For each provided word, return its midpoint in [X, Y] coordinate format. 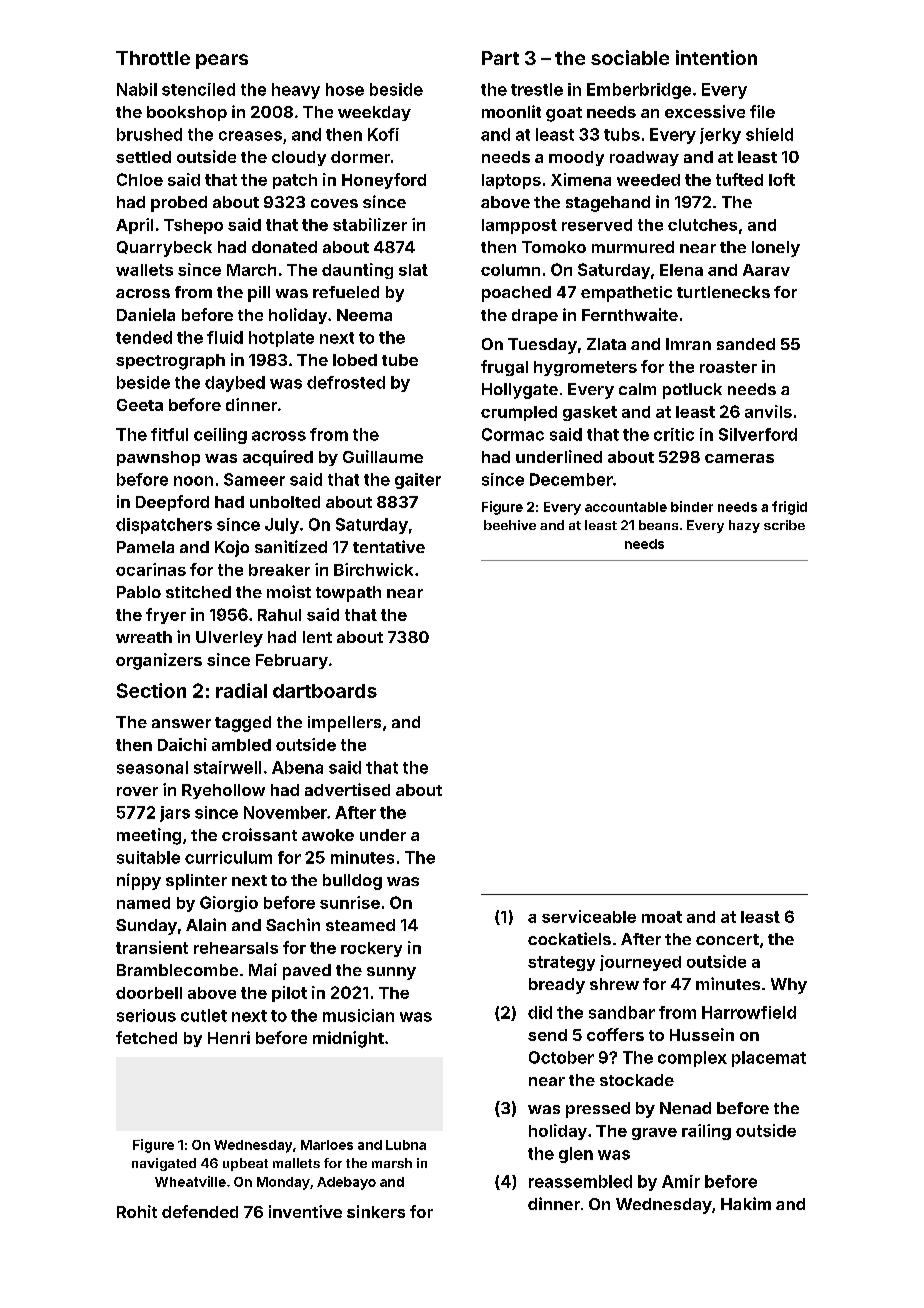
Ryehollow [223, 791]
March [251, 270]
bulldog [352, 882]
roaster [728, 367]
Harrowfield [749, 1012]
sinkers [376, 1211]
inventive [305, 1211]
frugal [504, 368]
